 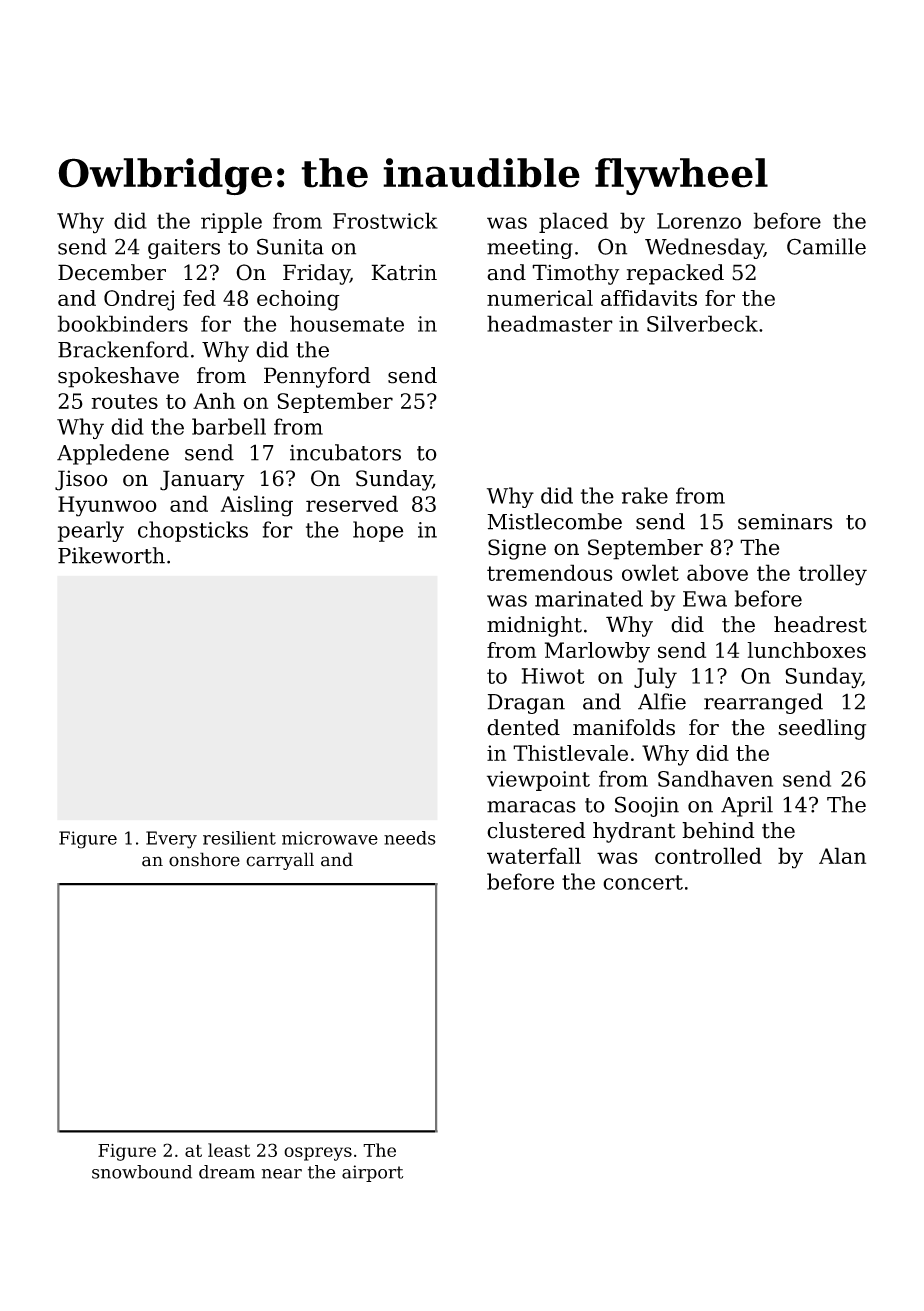 What do you see at coordinates (107, 506) in the screenshot?
I see `Hyunwoo` at bounding box center [107, 506].
